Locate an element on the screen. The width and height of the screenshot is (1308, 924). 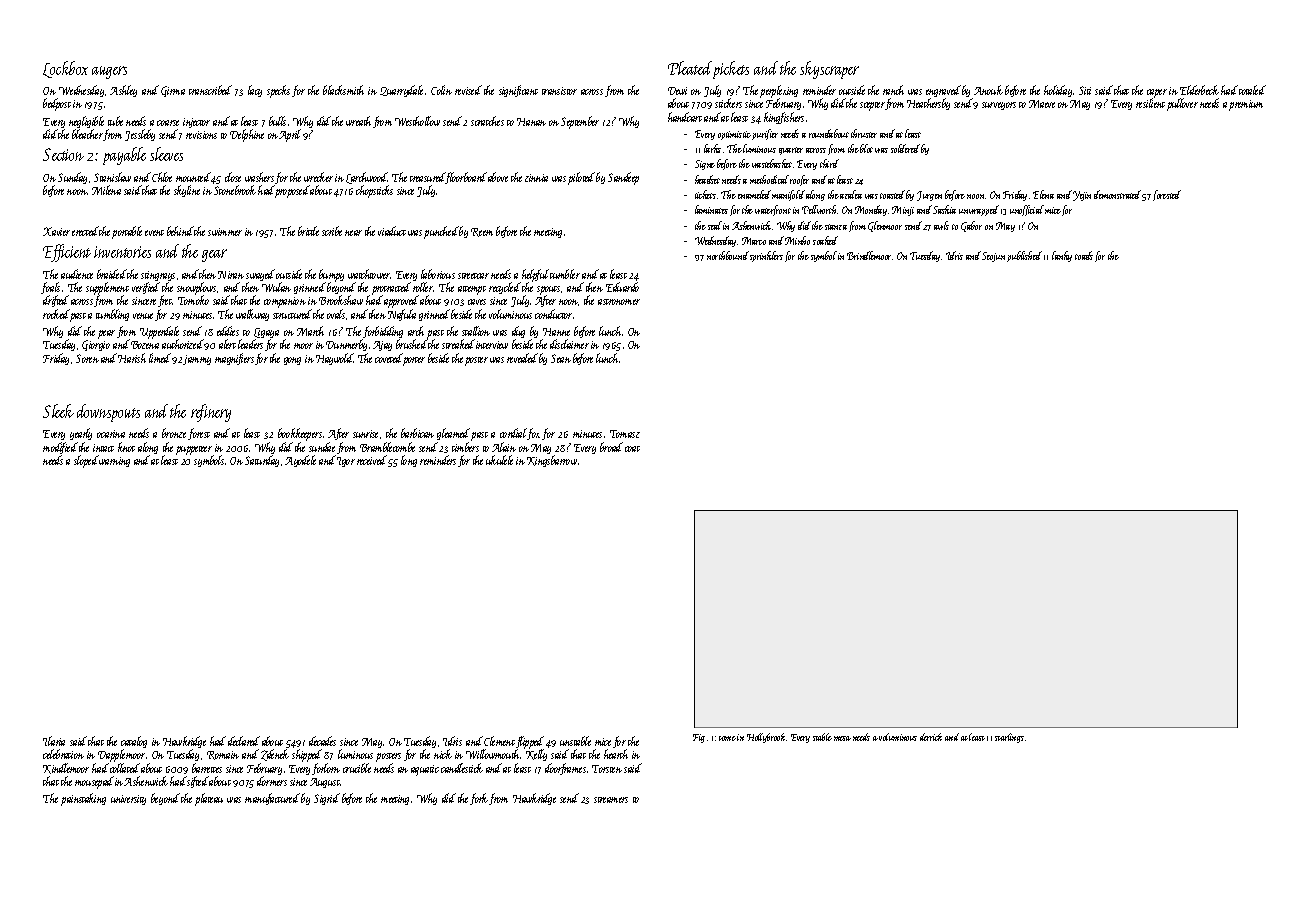
larks is located at coordinates (712, 148).
